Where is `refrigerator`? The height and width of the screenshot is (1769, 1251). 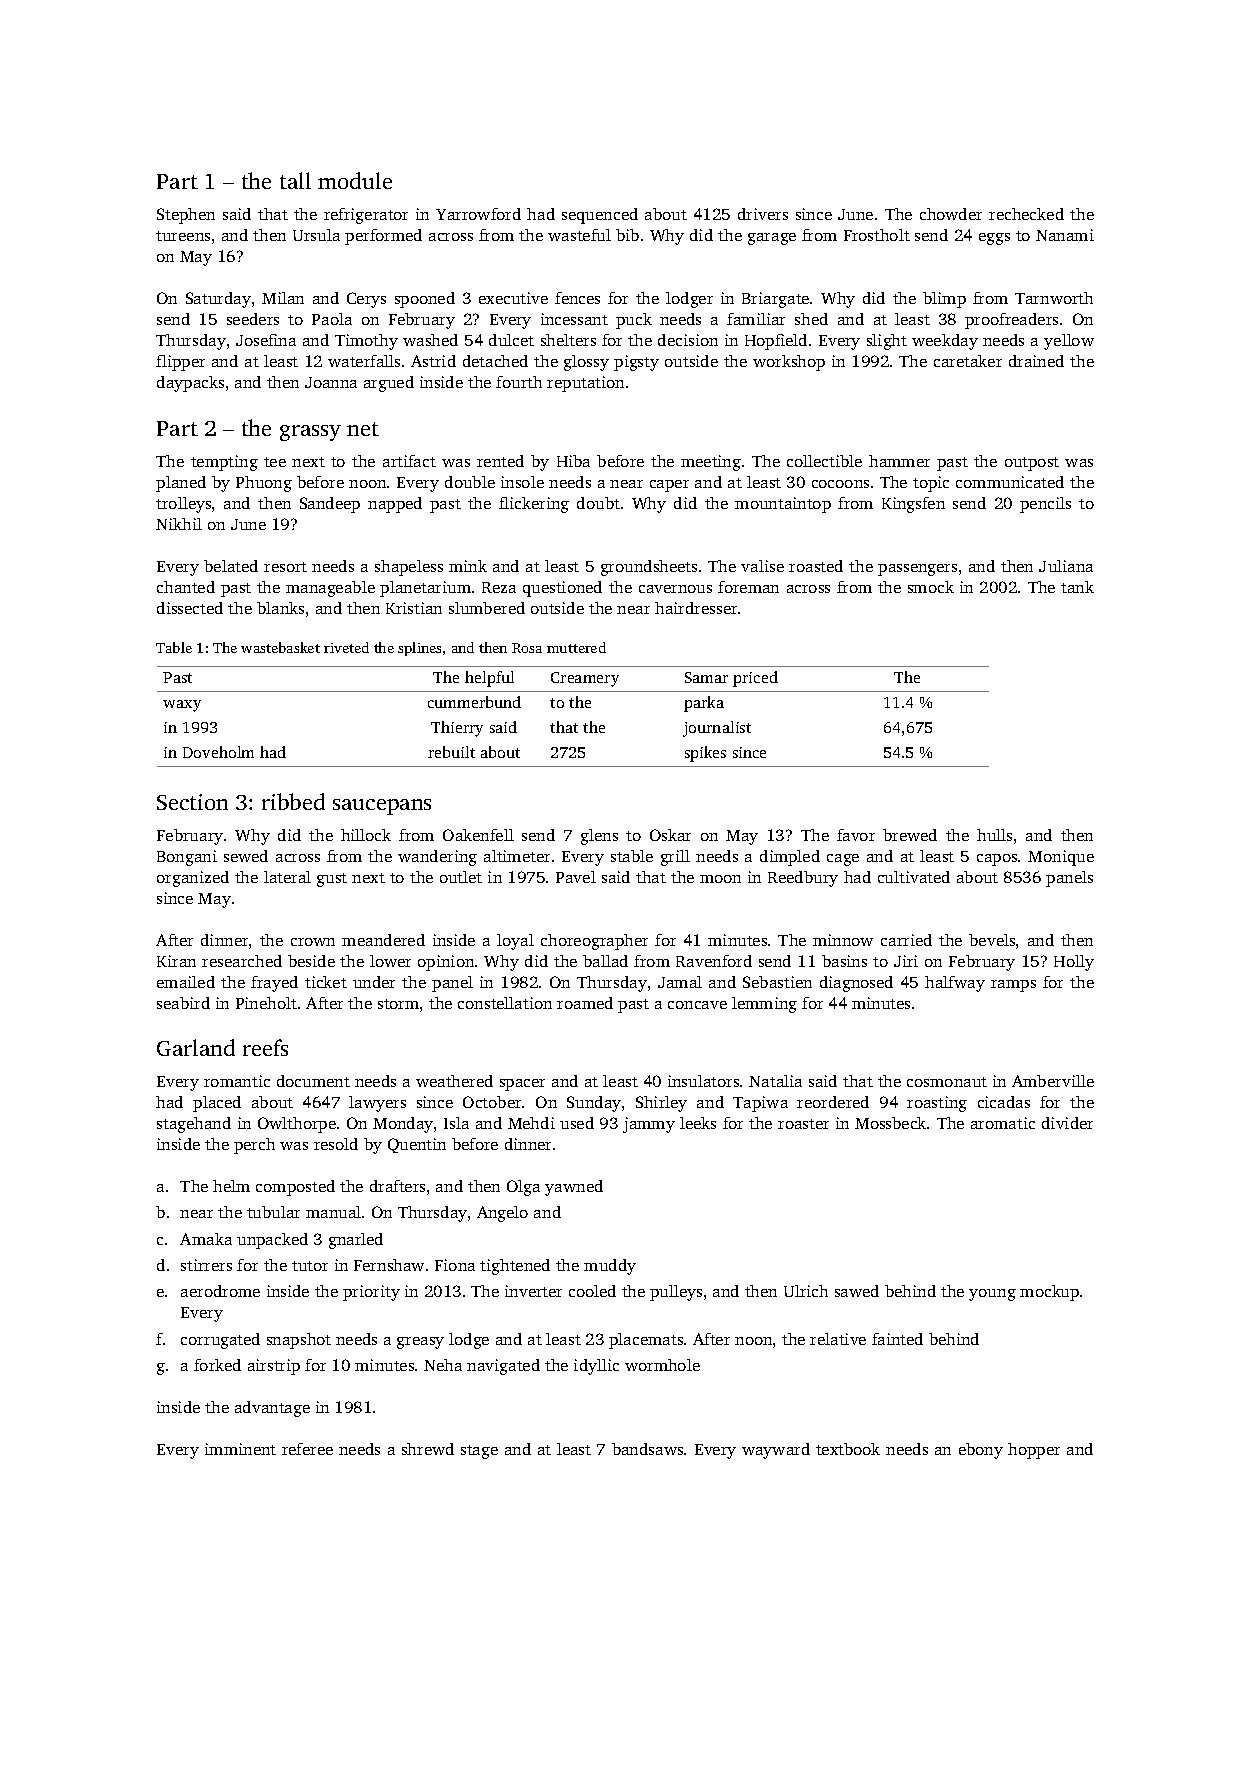 refrigerator is located at coordinates (366, 216).
